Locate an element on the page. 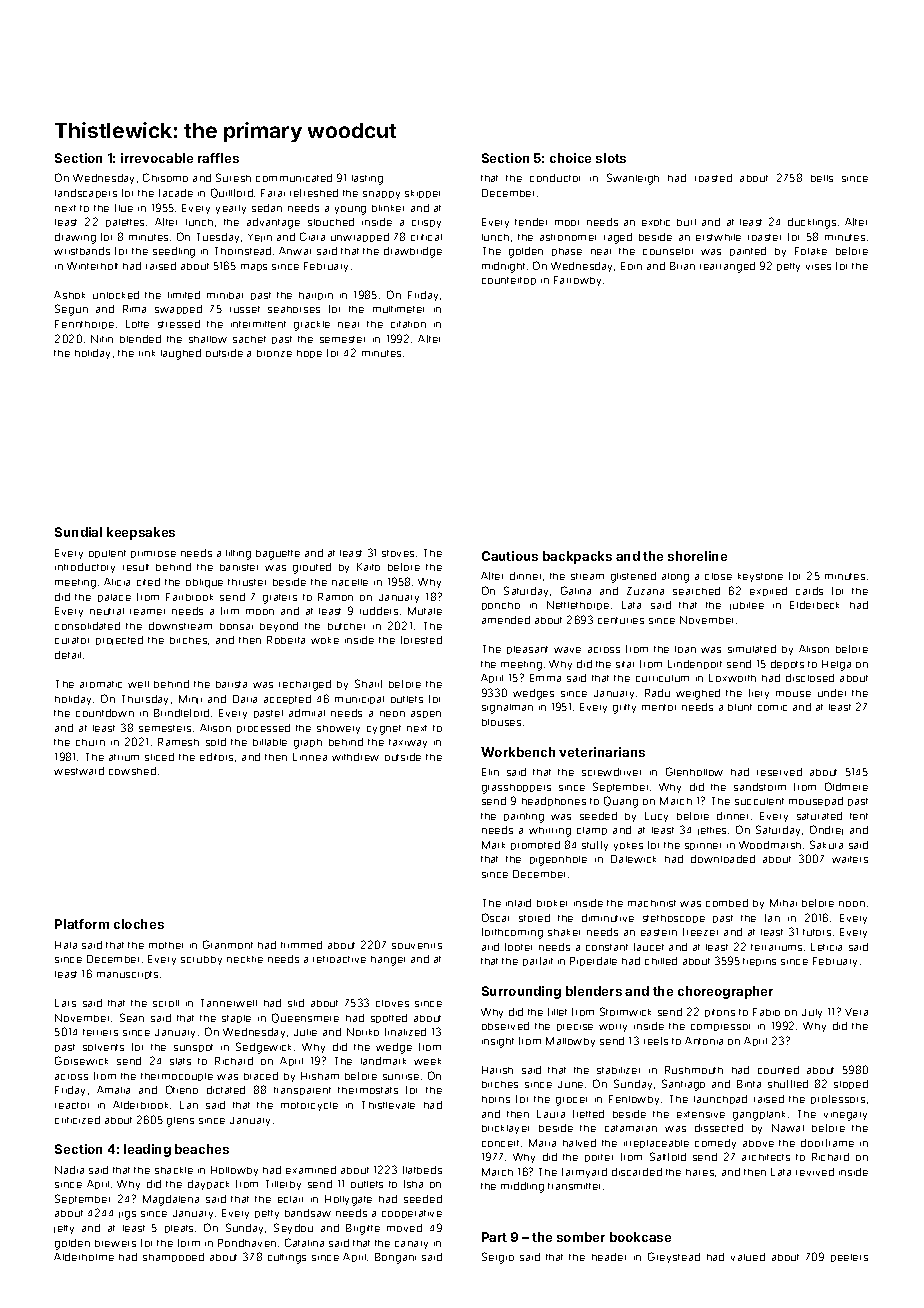  stoves is located at coordinates (398, 553).
